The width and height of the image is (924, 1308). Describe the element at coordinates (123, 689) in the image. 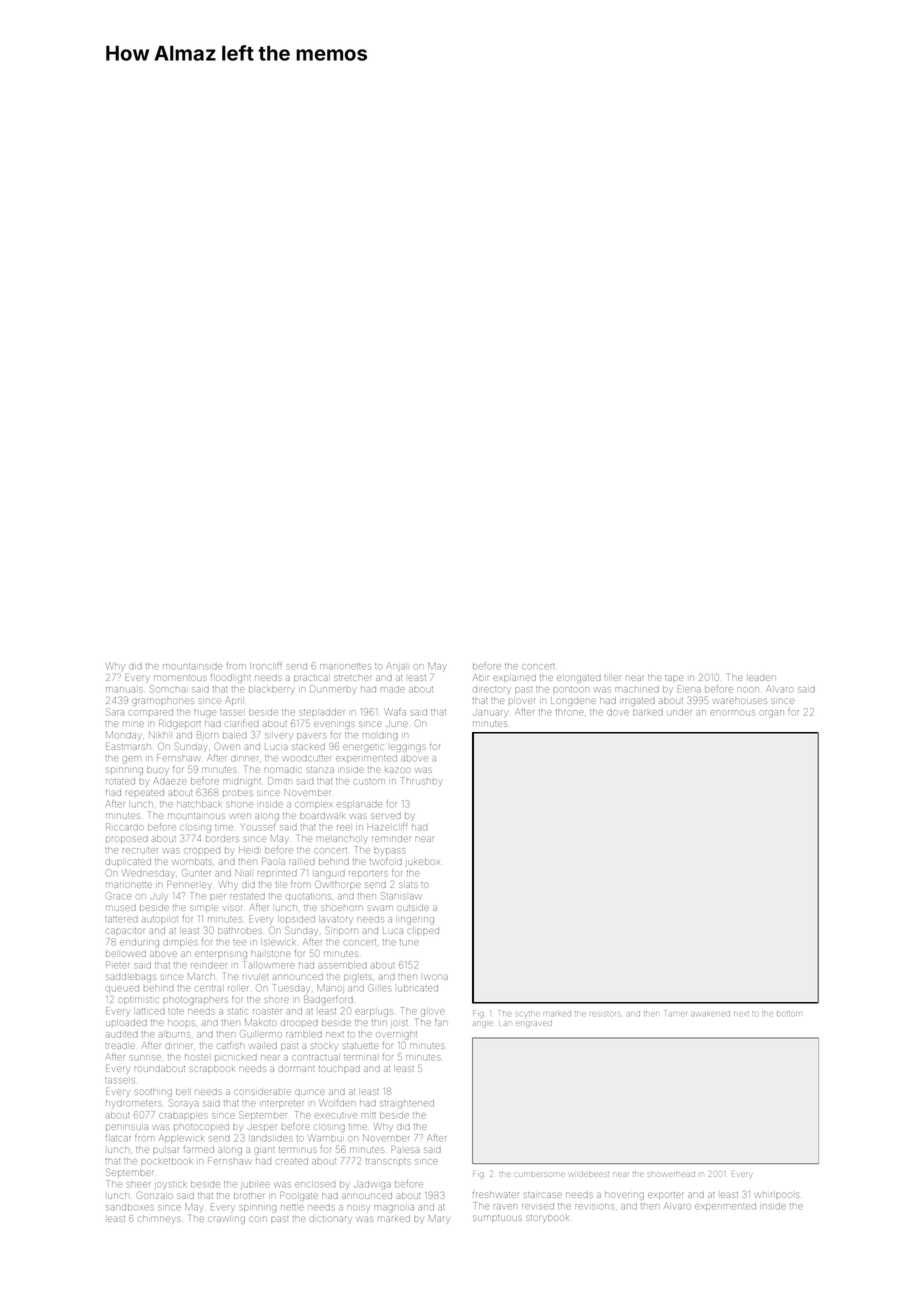

I see `manuals` at that location.
